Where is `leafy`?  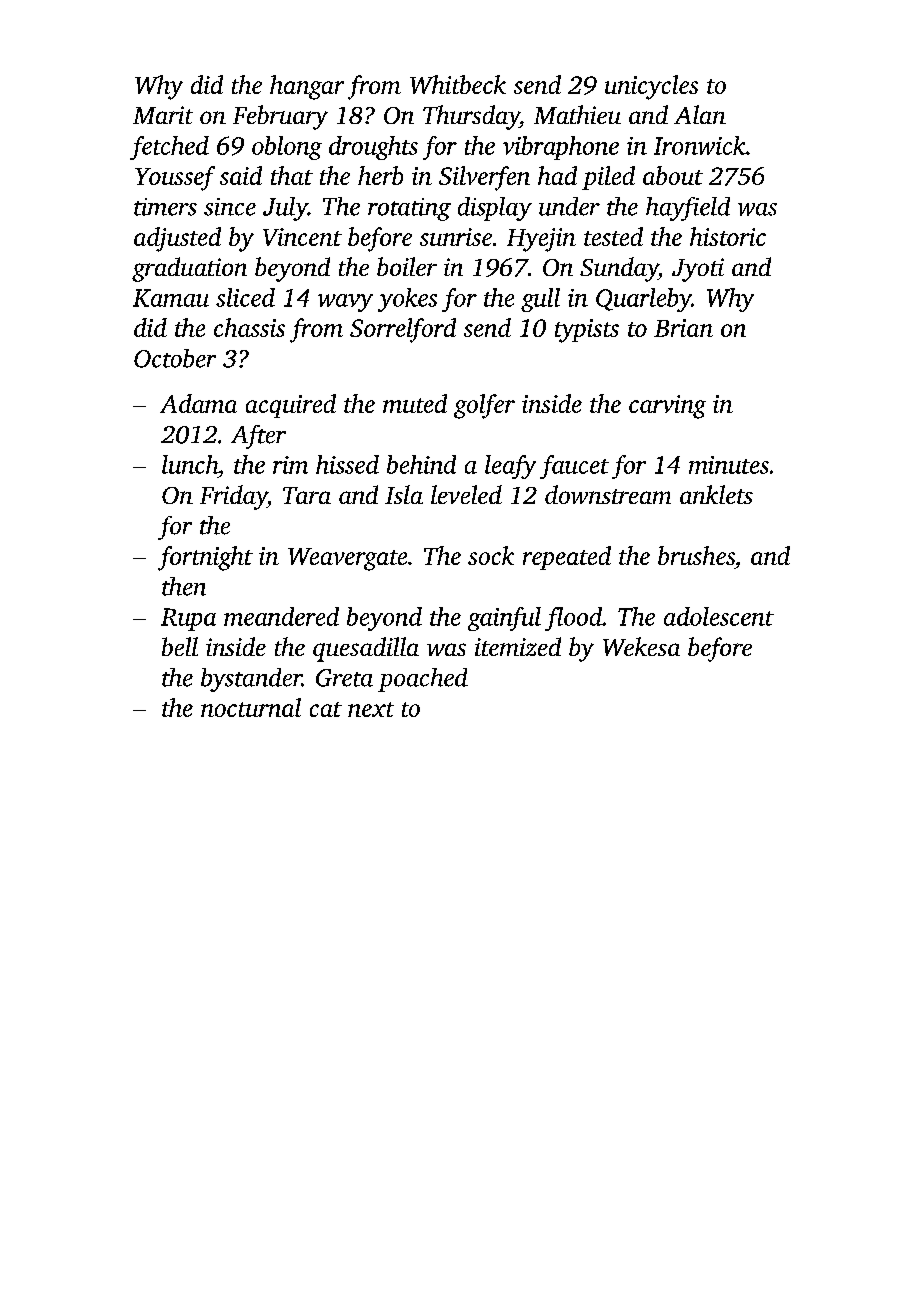
leafy is located at coordinates (510, 467).
